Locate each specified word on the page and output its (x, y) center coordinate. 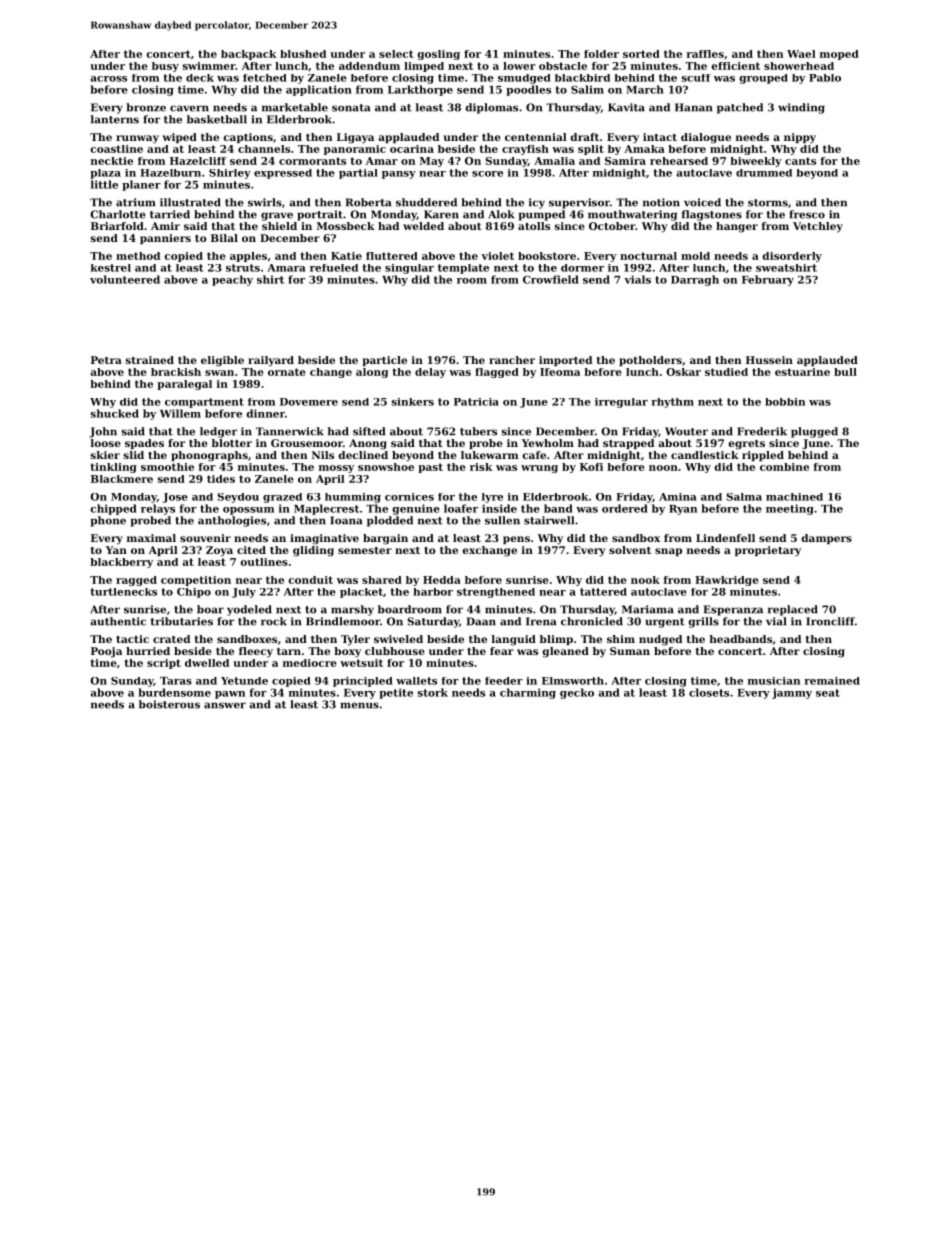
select (396, 54)
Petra (106, 360)
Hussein (769, 360)
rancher (512, 360)
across (109, 79)
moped (839, 55)
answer (225, 705)
